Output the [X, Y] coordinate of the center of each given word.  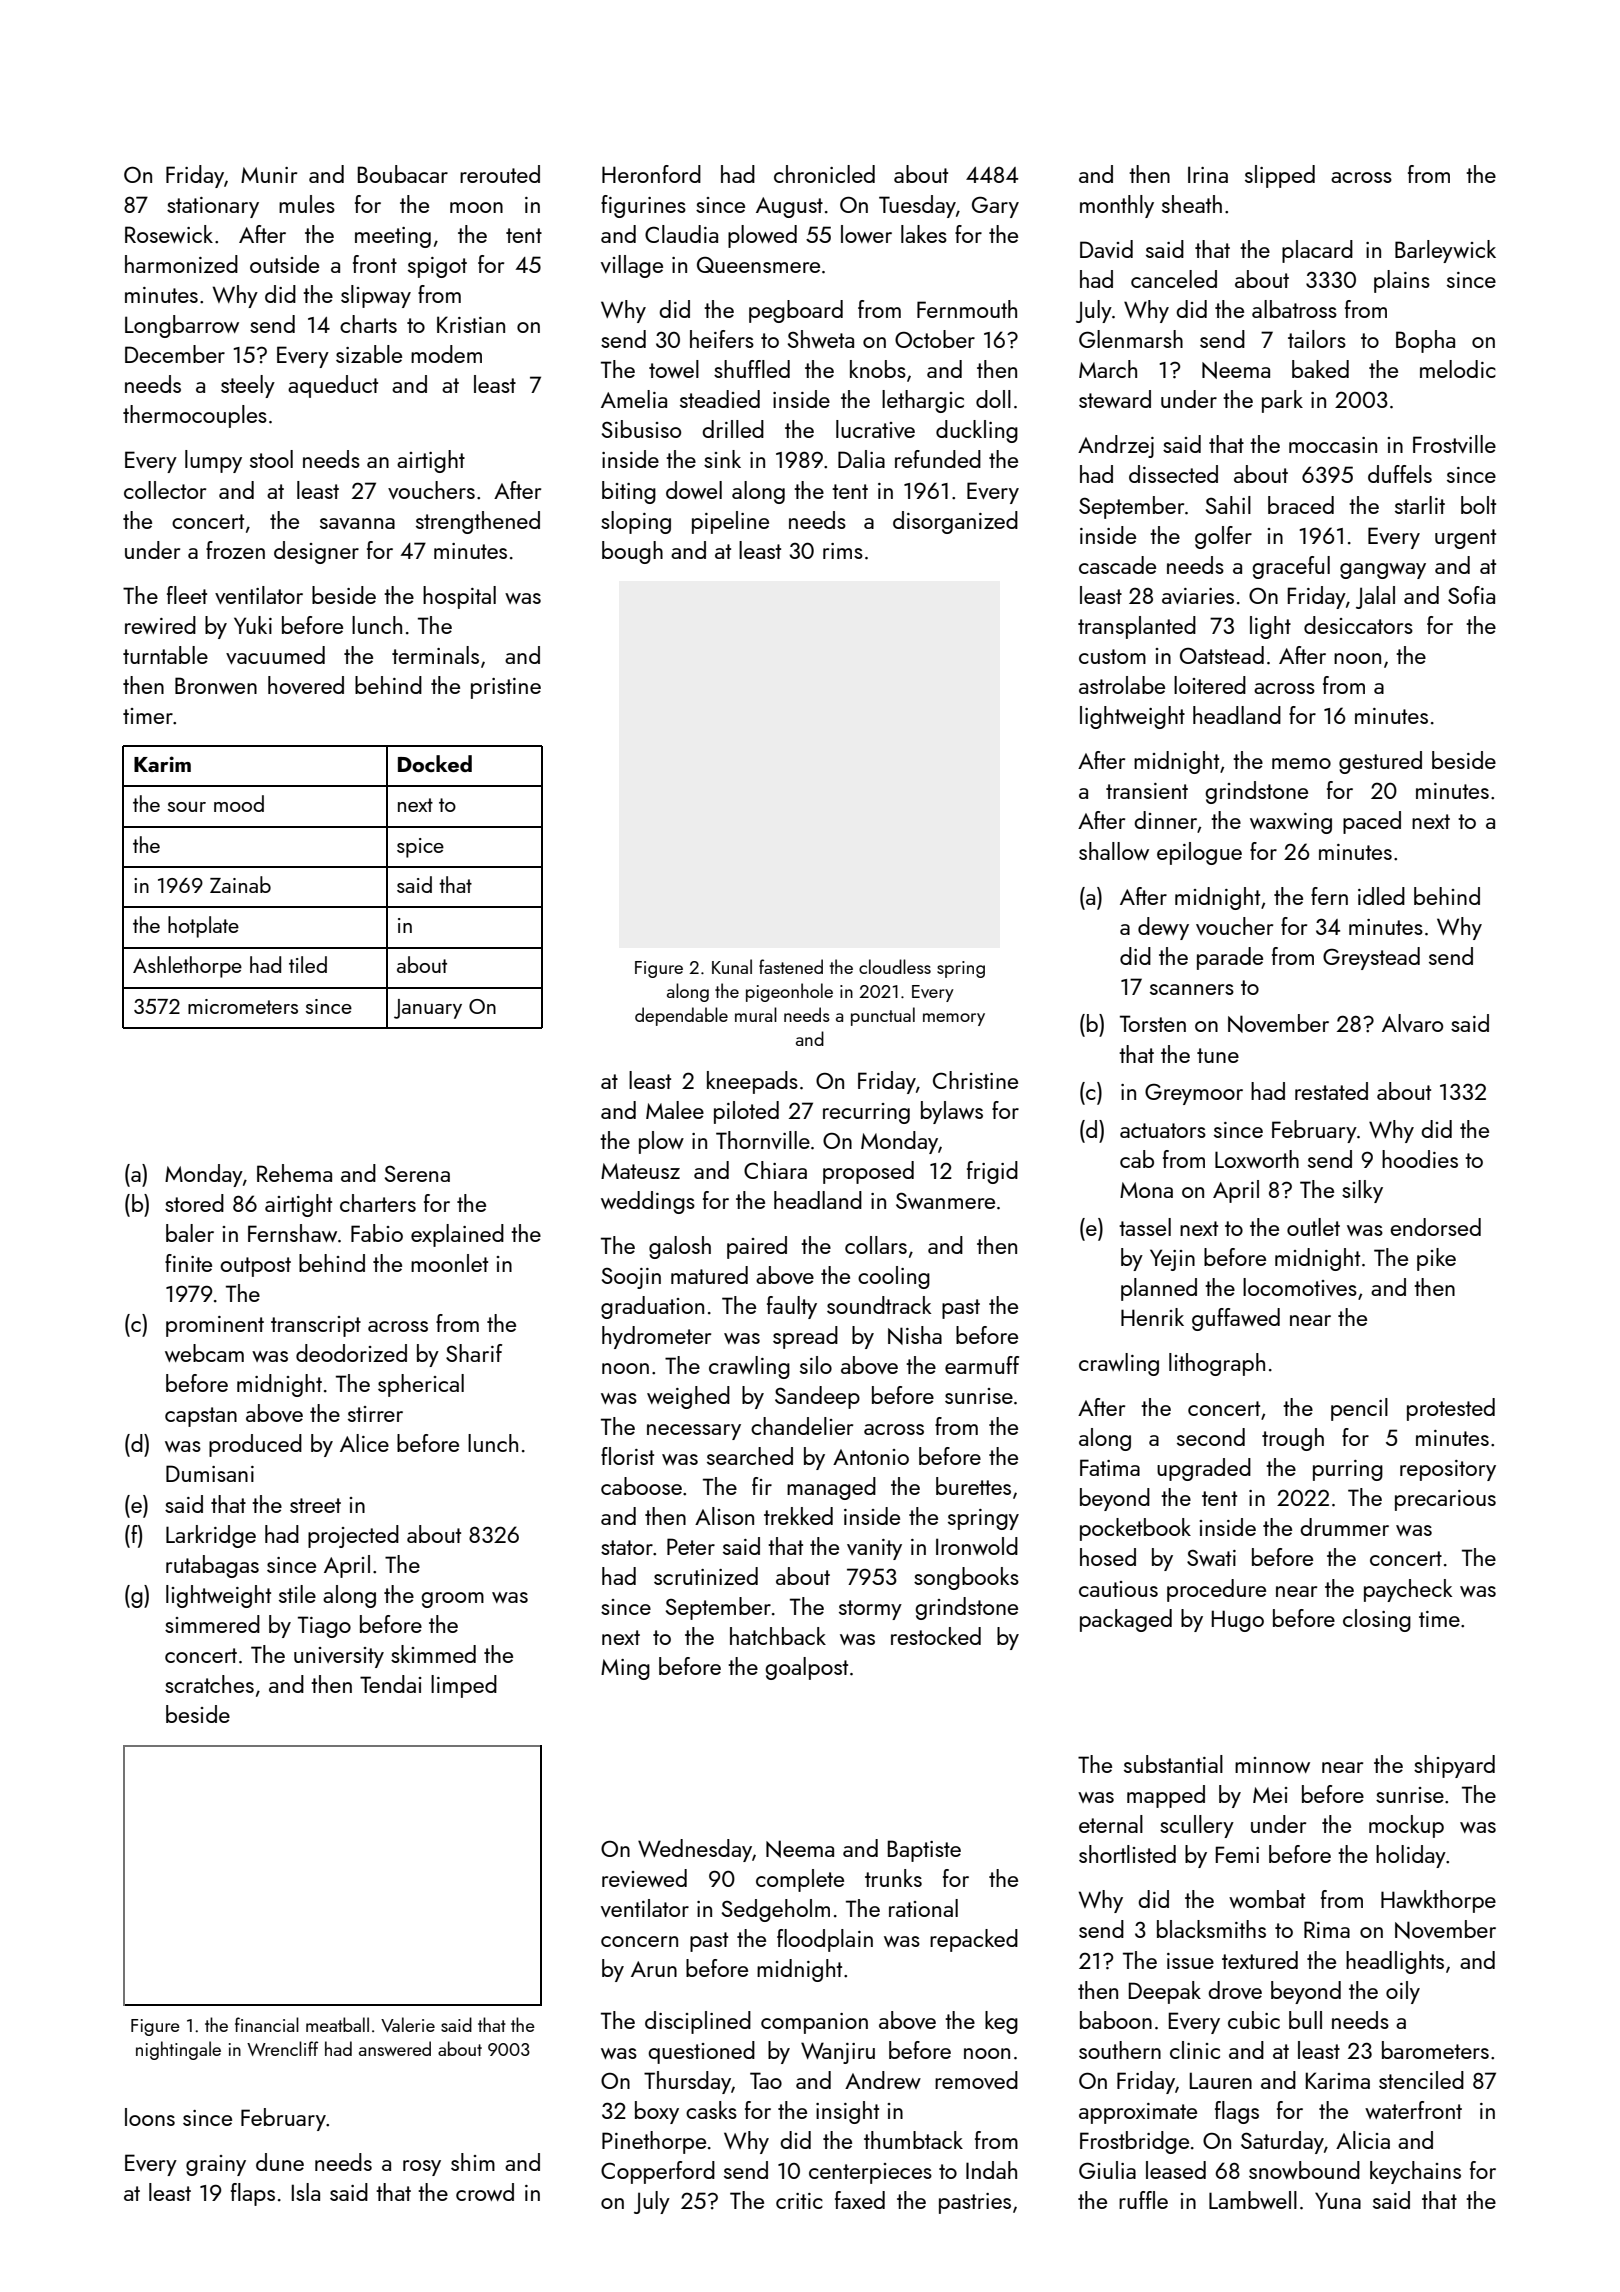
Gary [995, 207]
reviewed [644, 1878]
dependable [681, 1016]
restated [1331, 1091]
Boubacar [403, 174]
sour [187, 807]
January [428, 1009]
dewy [1163, 928]
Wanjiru [838, 2053]
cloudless [895, 966]
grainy [216, 2165]
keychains [1415, 2172]
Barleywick [1445, 251]
